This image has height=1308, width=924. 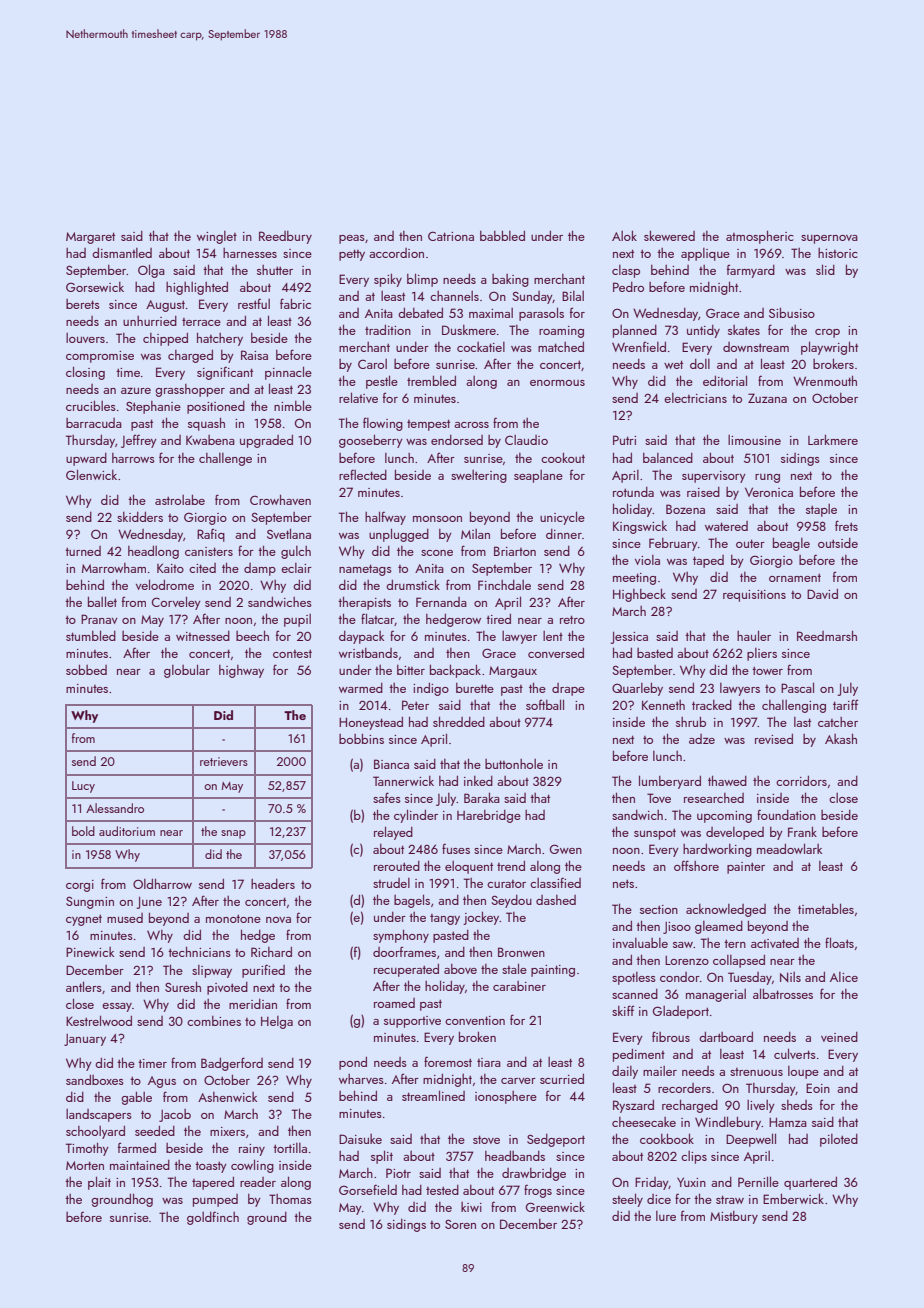 I want to click on Soren, so click(x=460, y=1224).
